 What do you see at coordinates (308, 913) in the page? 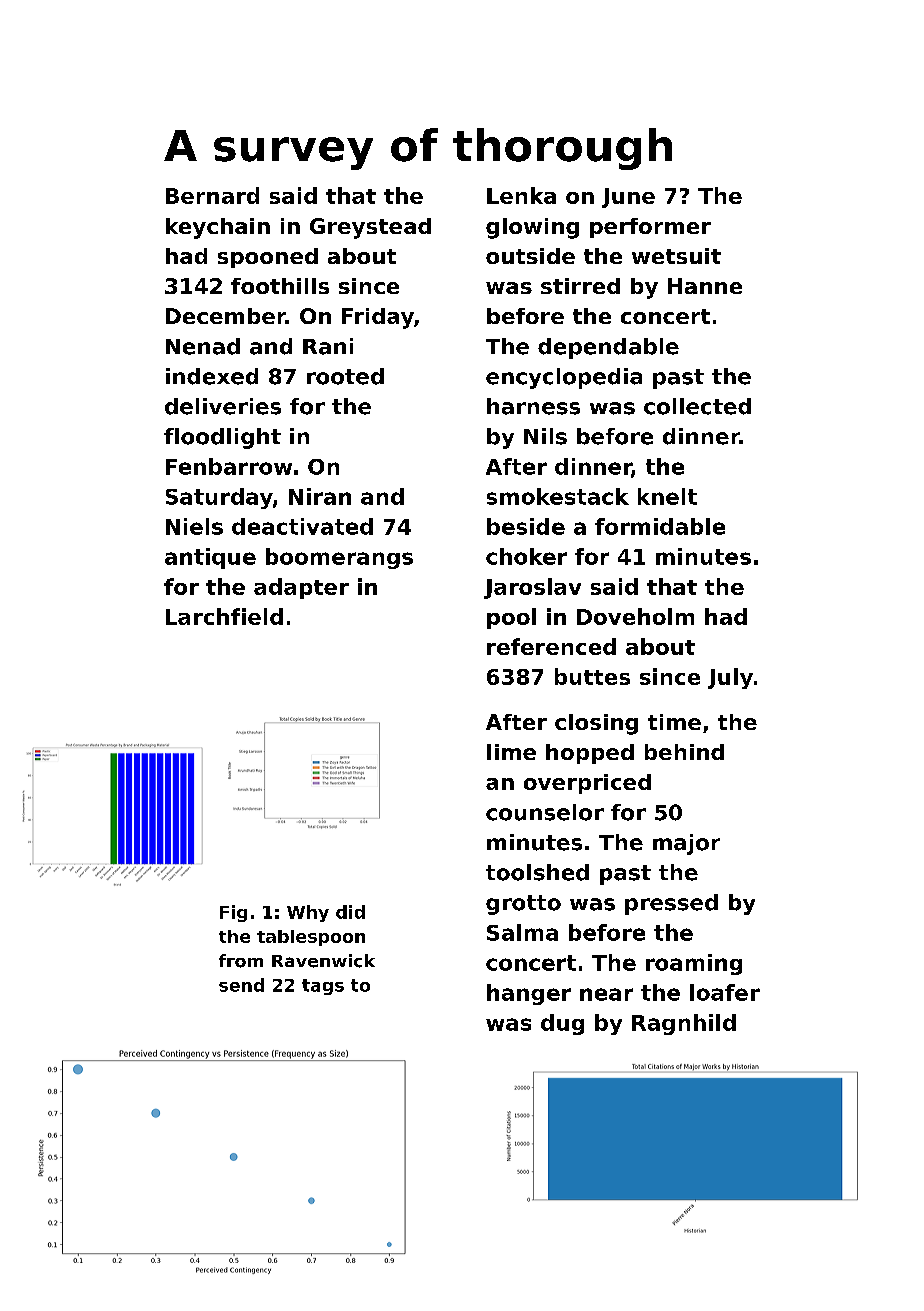
I see `Why` at bounding box center [308, 913].
